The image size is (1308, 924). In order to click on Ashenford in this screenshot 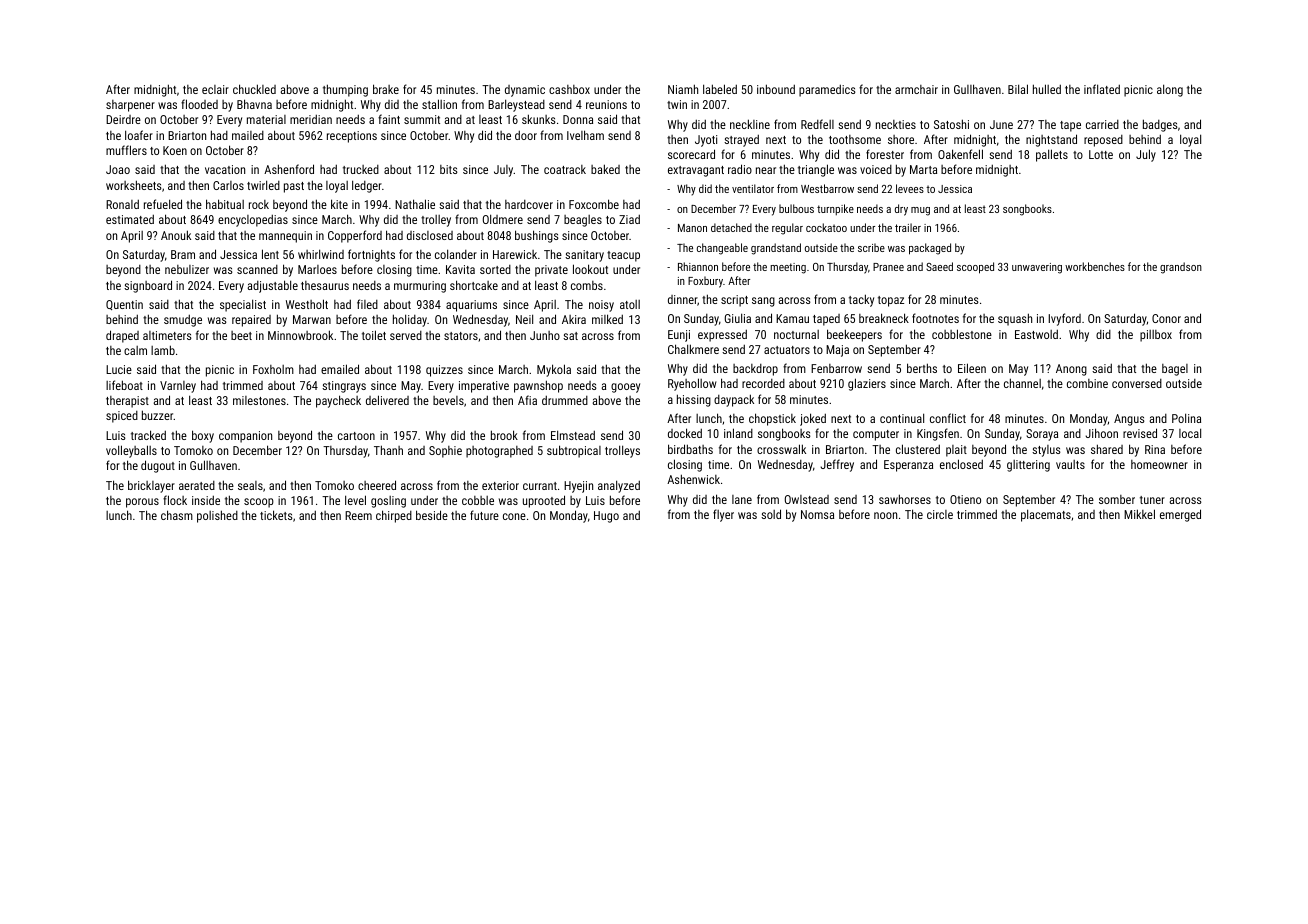, I will do `click(289, 169)`.
